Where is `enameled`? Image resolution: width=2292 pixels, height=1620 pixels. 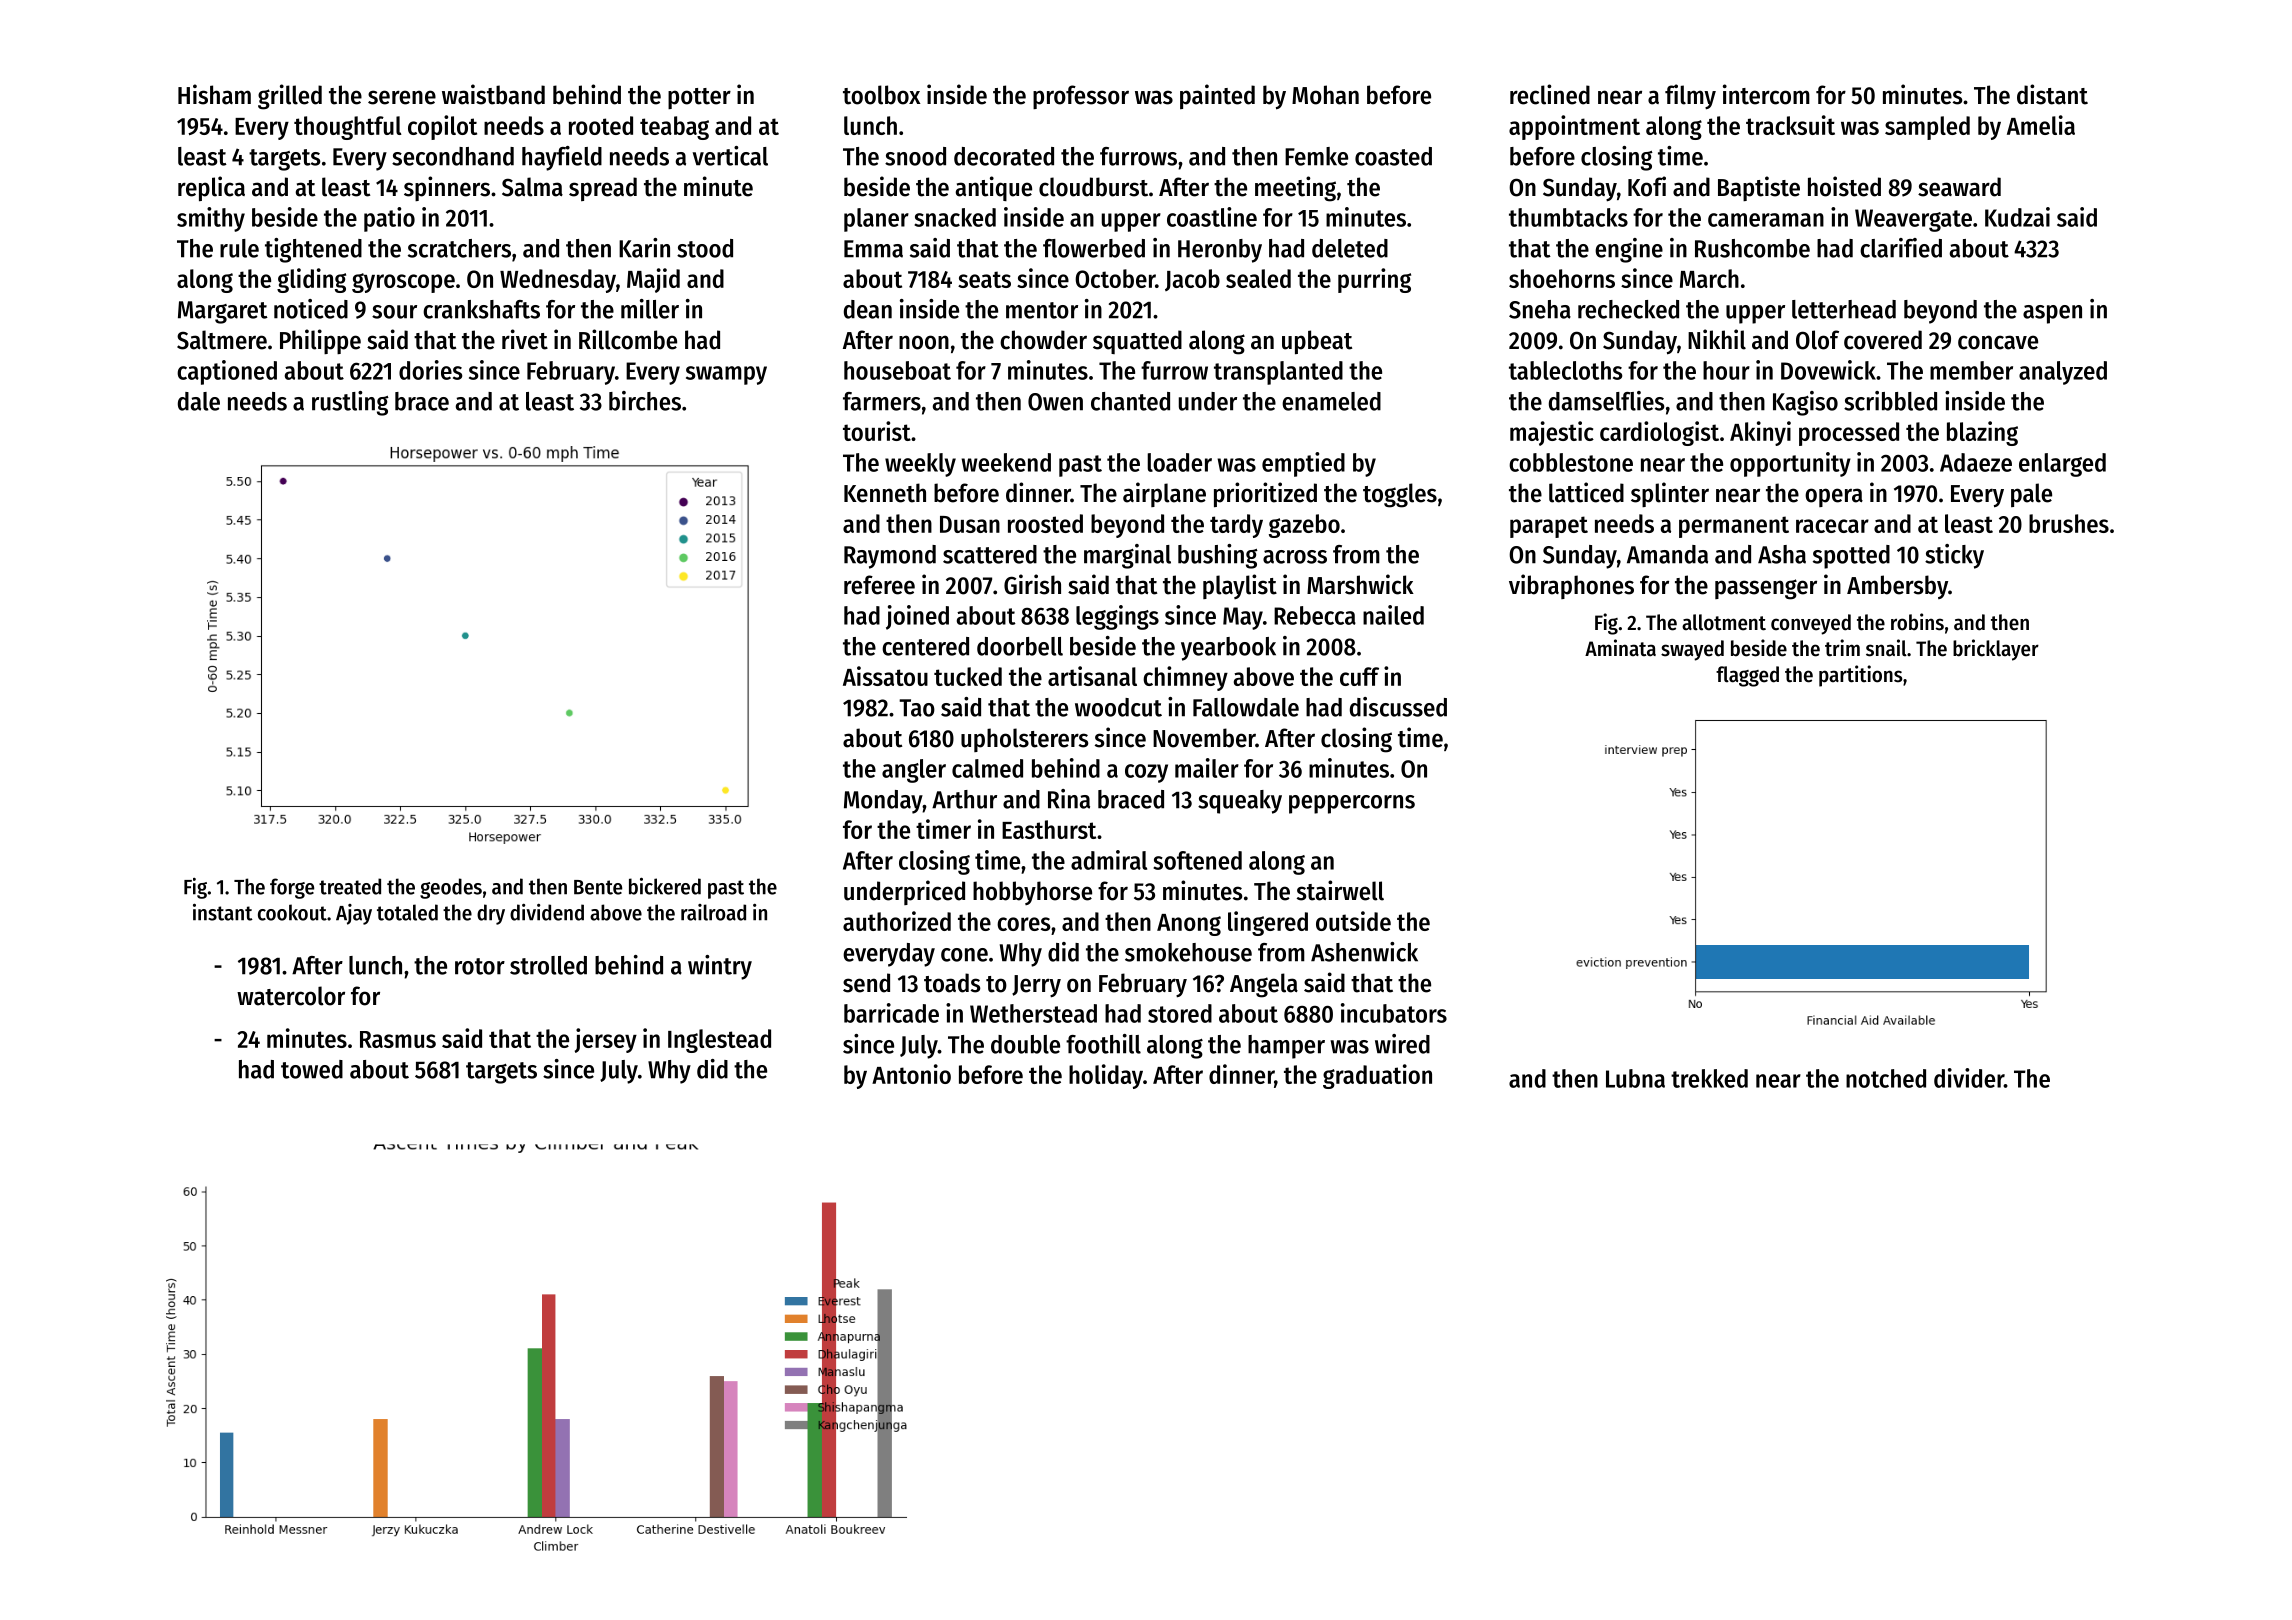
enameled is located at coordinates (1331, 401).
